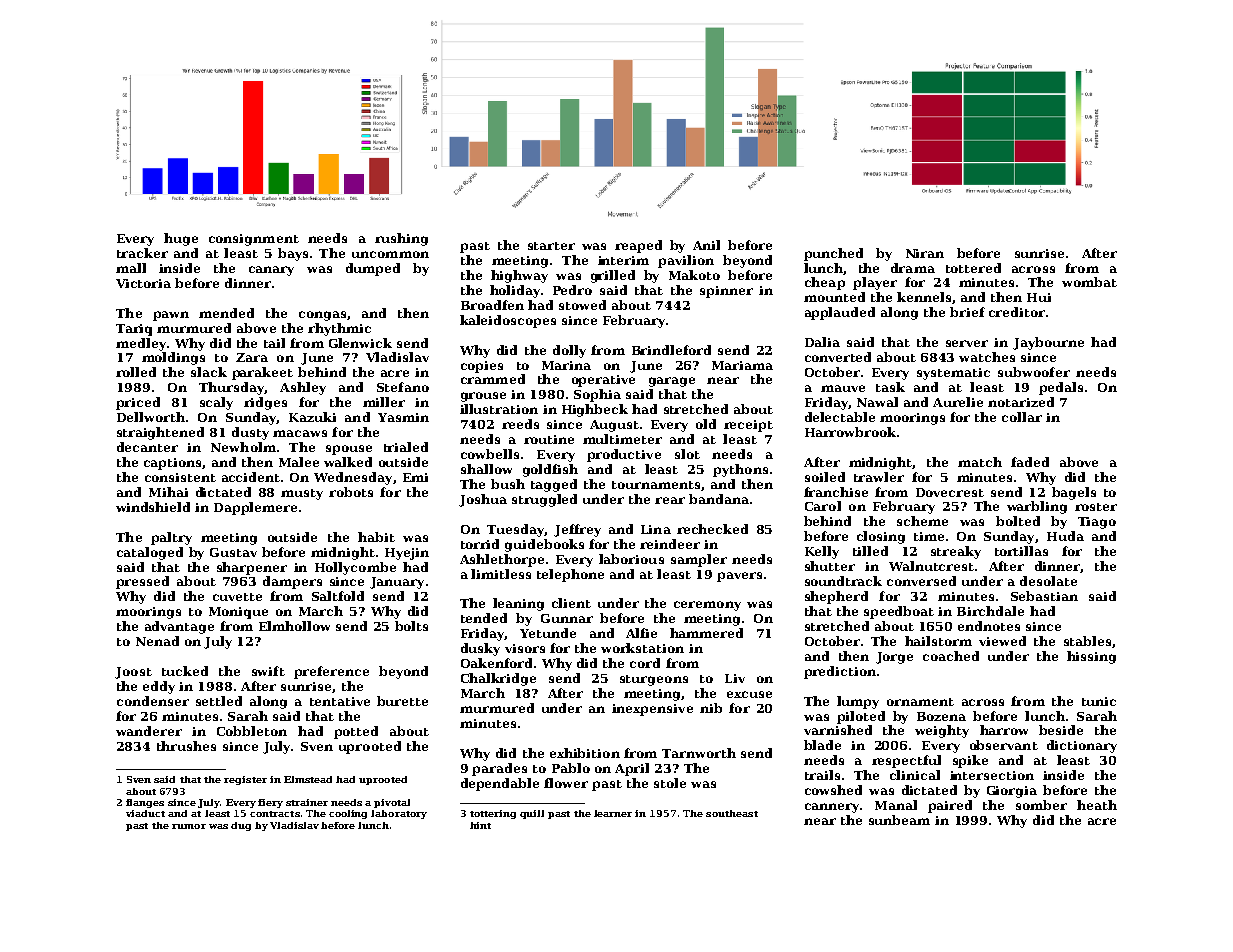  Describe the element at coordinates (355, 568) in the screenshot. I see `Hollycombe` at that location.
